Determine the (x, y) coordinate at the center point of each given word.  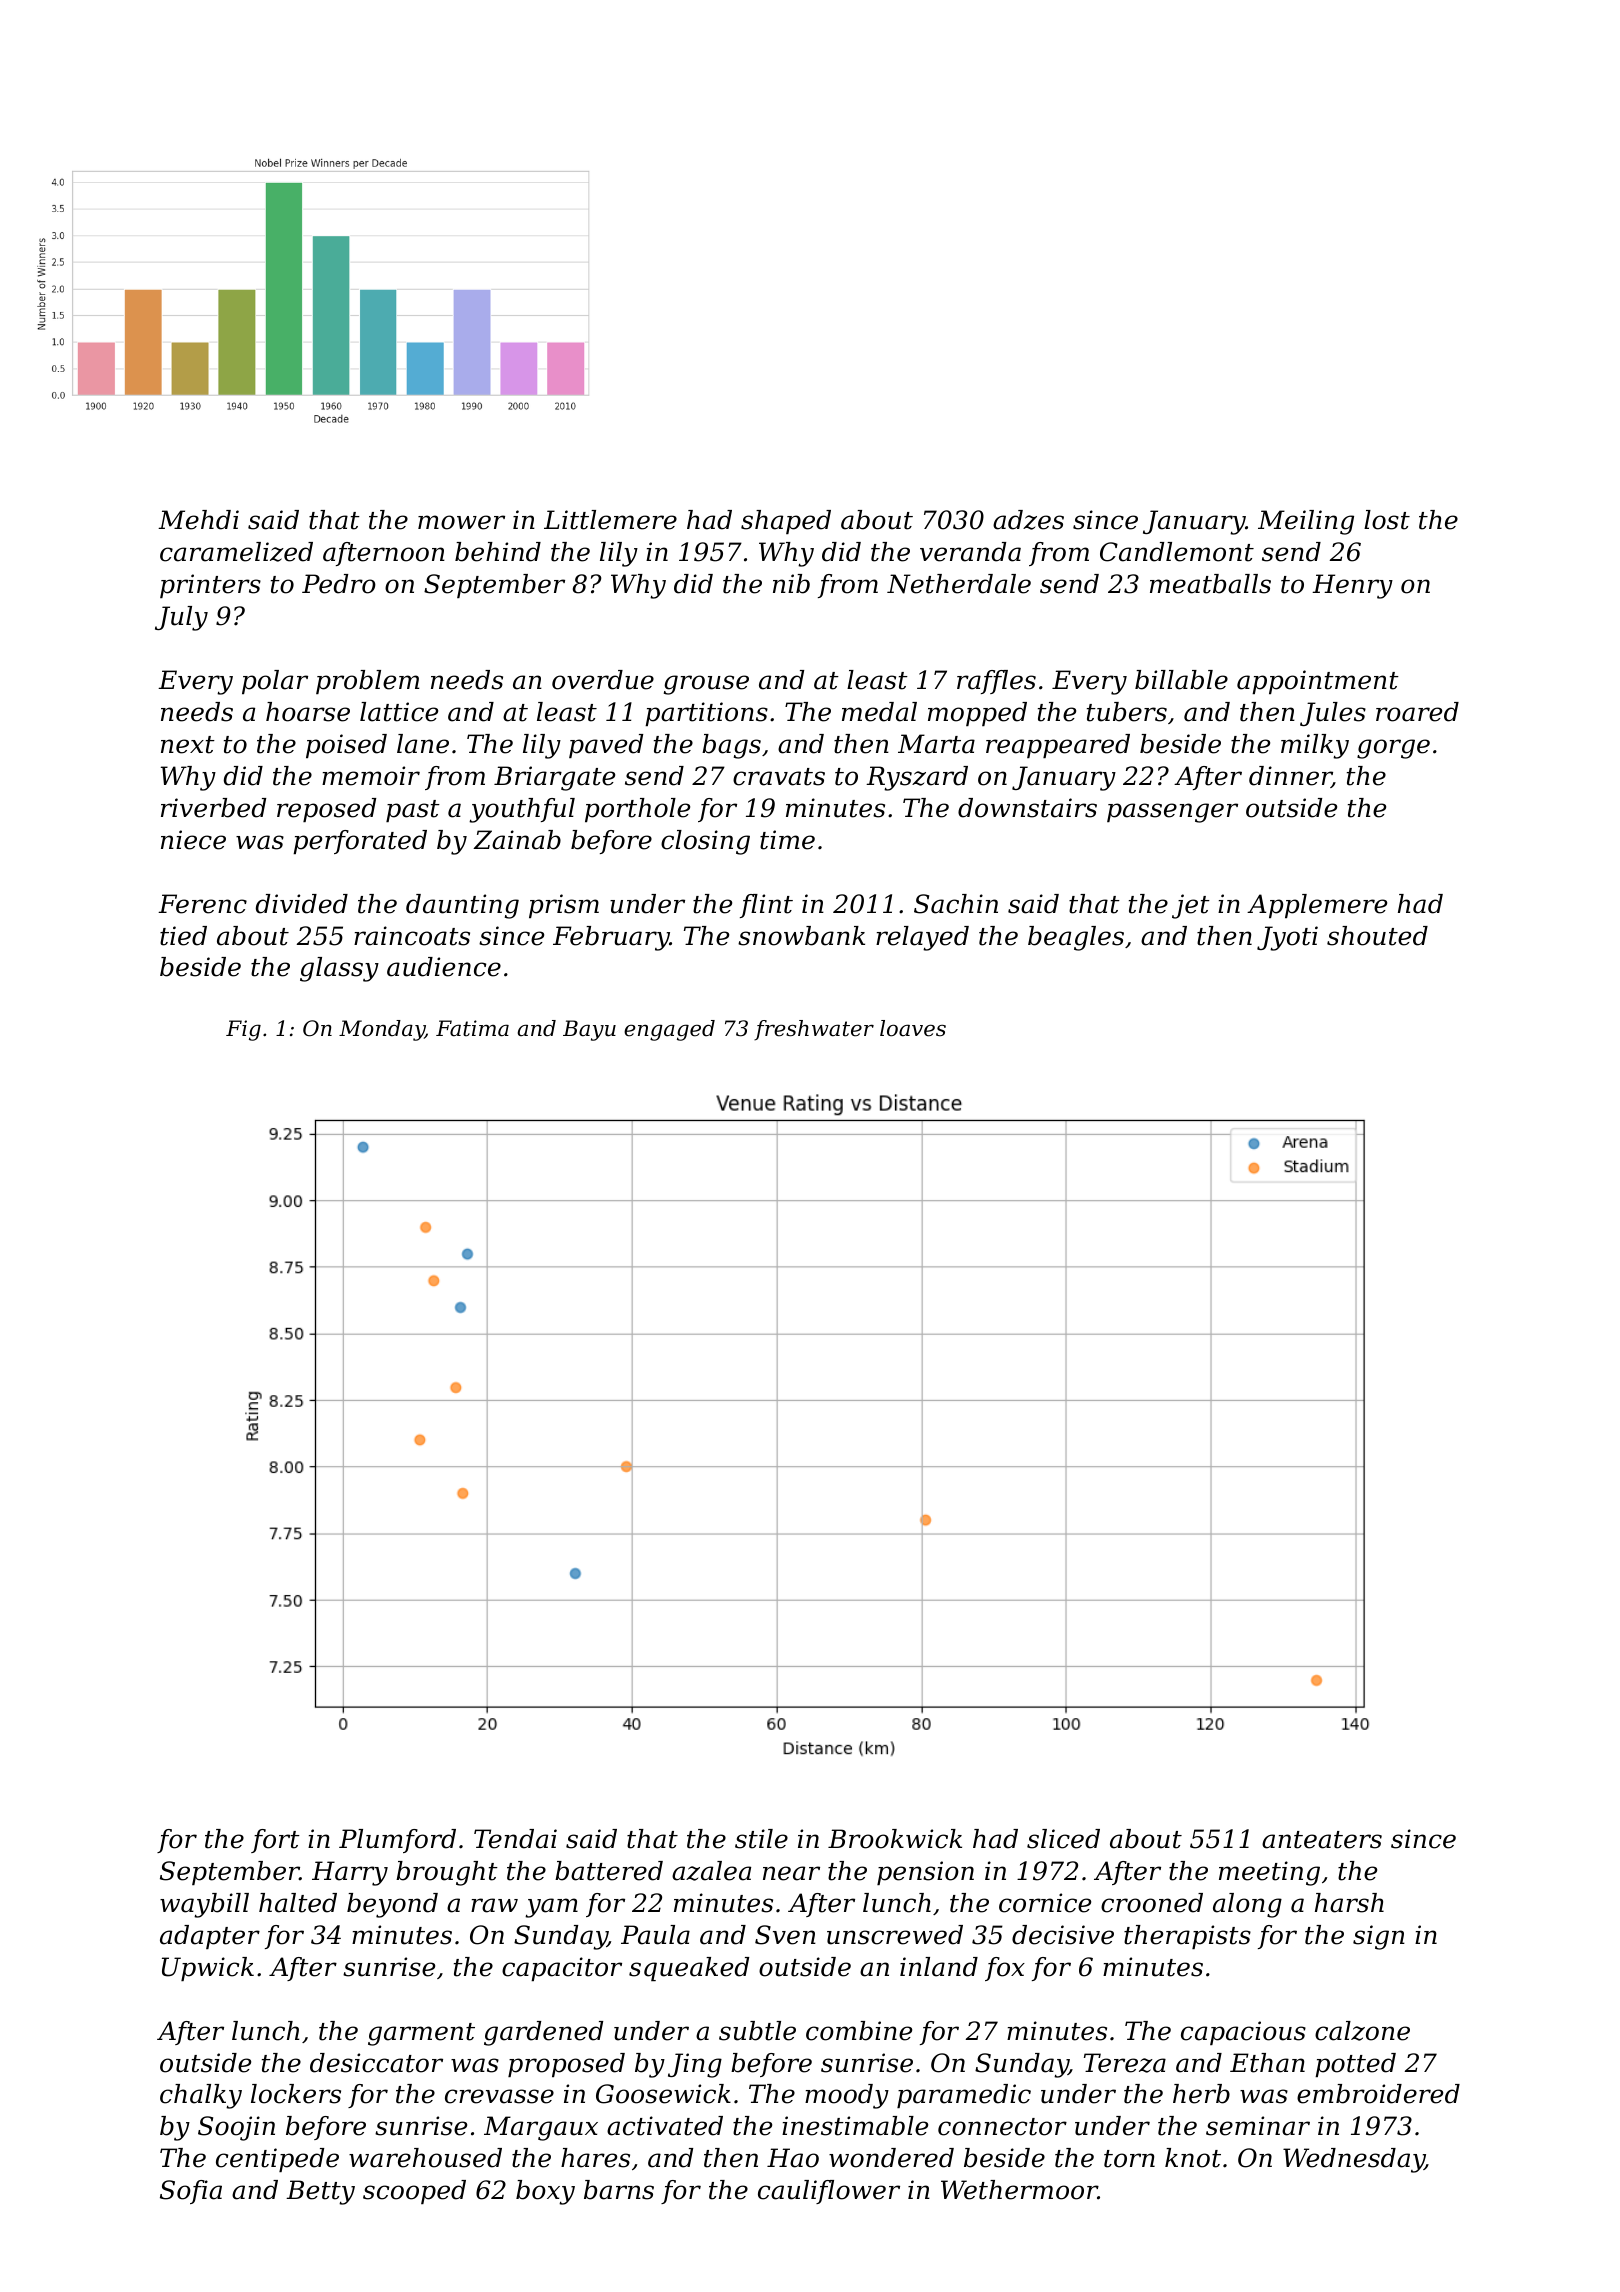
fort (275, 1841)
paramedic (964, 2096)
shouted (1377, 936)
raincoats (412, 936)
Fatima (472, 1028)
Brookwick (895, 1839)
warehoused (425, 2158)
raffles (996, 682)
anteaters (1322, 1840)
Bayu (589, 1030)
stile (761, 1839)
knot (1193, 2158)
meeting (1269, 1873)
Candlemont (1177, 552)
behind (498, 552)
